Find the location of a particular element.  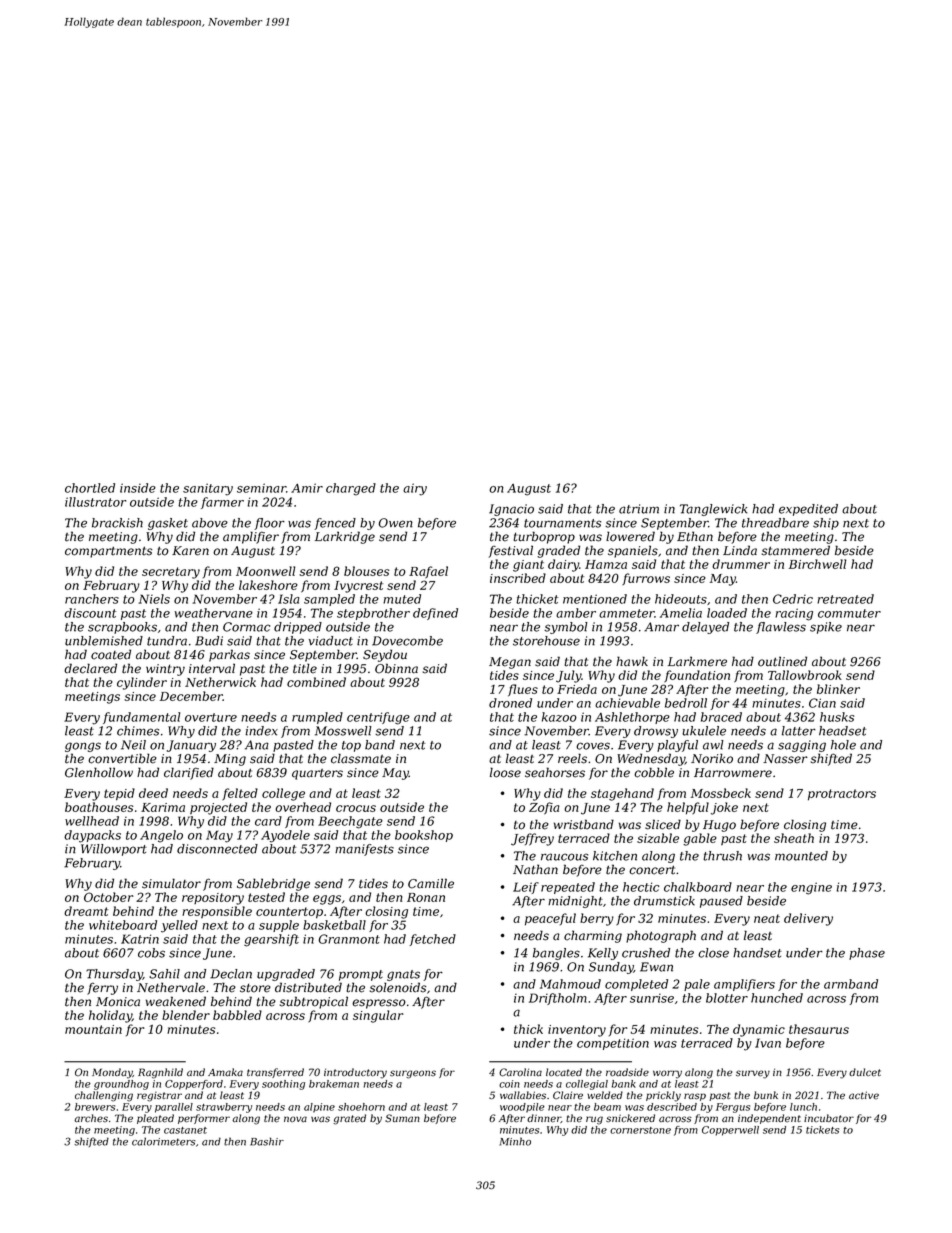

spike is located at coordinates (826, 628).
